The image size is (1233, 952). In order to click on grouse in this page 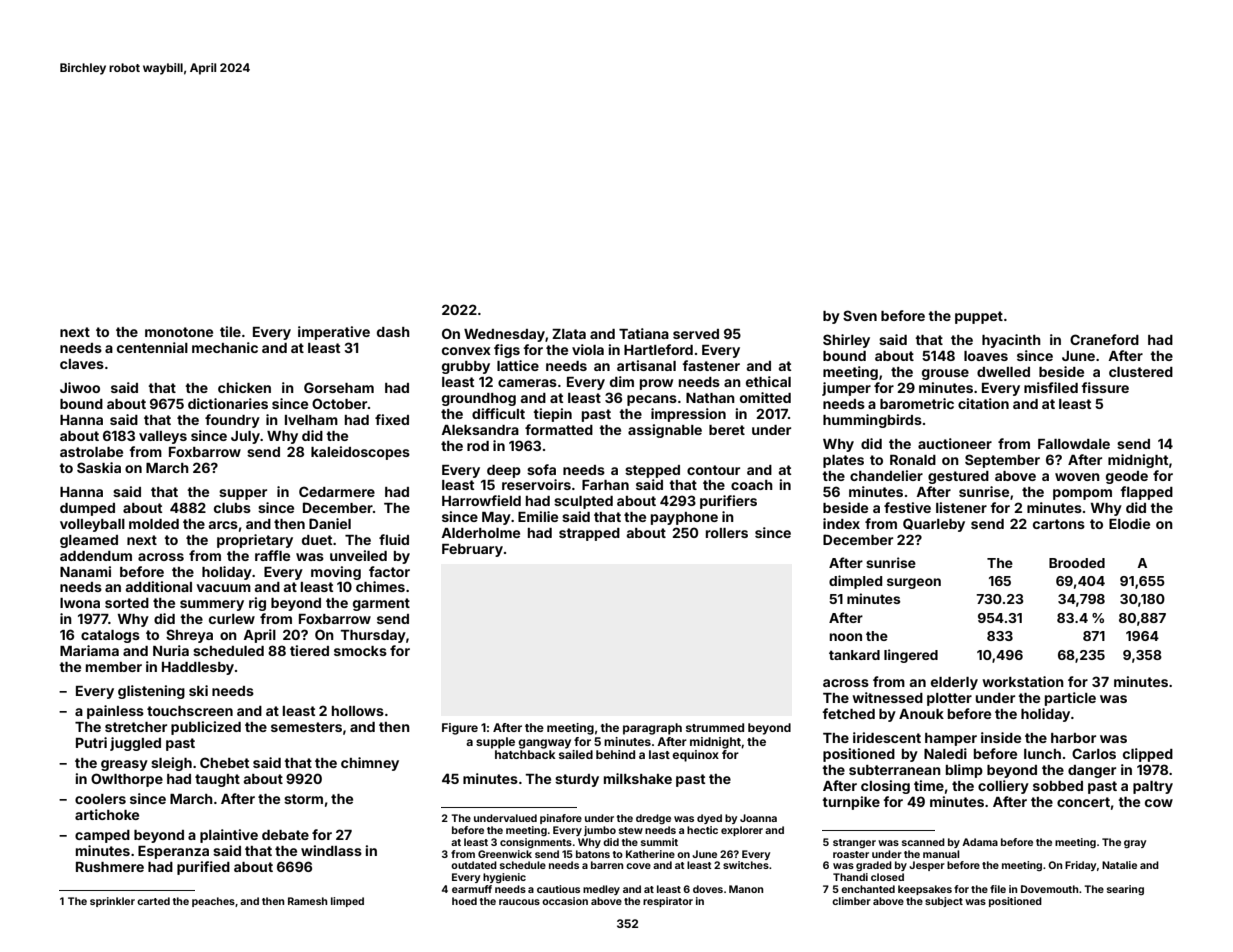, I will do `click(945, 374)`.
